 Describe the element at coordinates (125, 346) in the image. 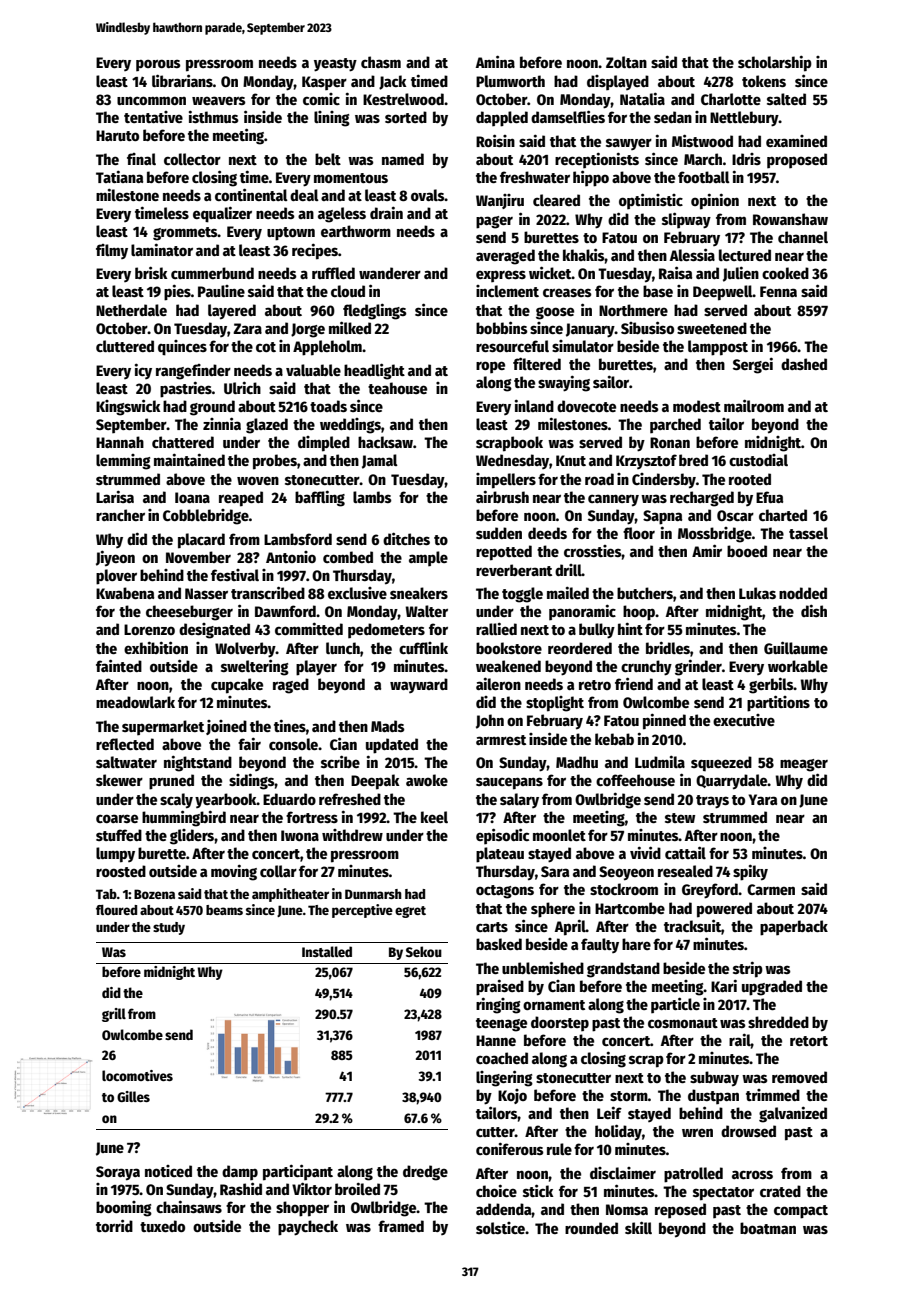

I see `cluttered` at that location.
